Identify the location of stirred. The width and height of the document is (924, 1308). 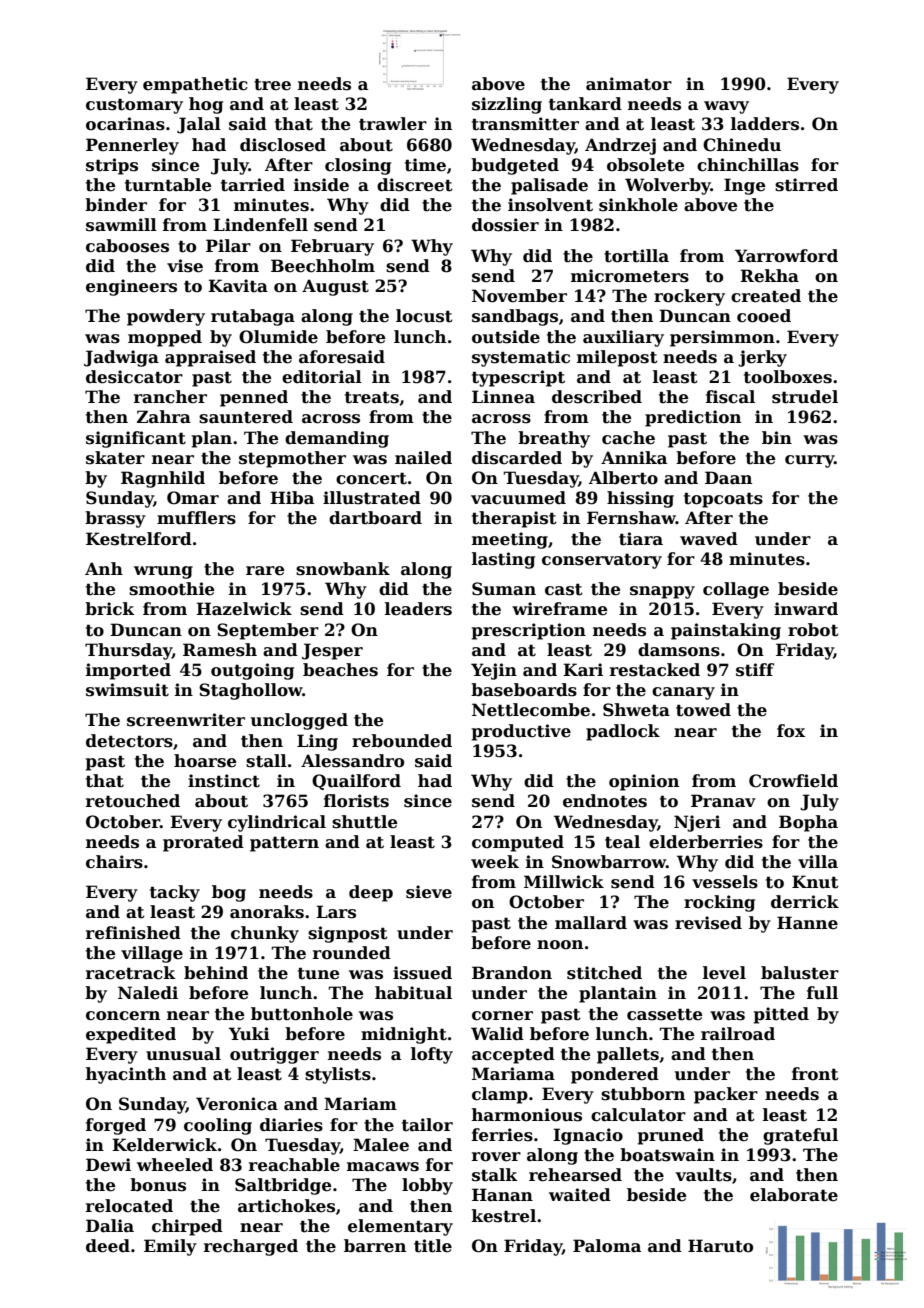
(806, 185).
